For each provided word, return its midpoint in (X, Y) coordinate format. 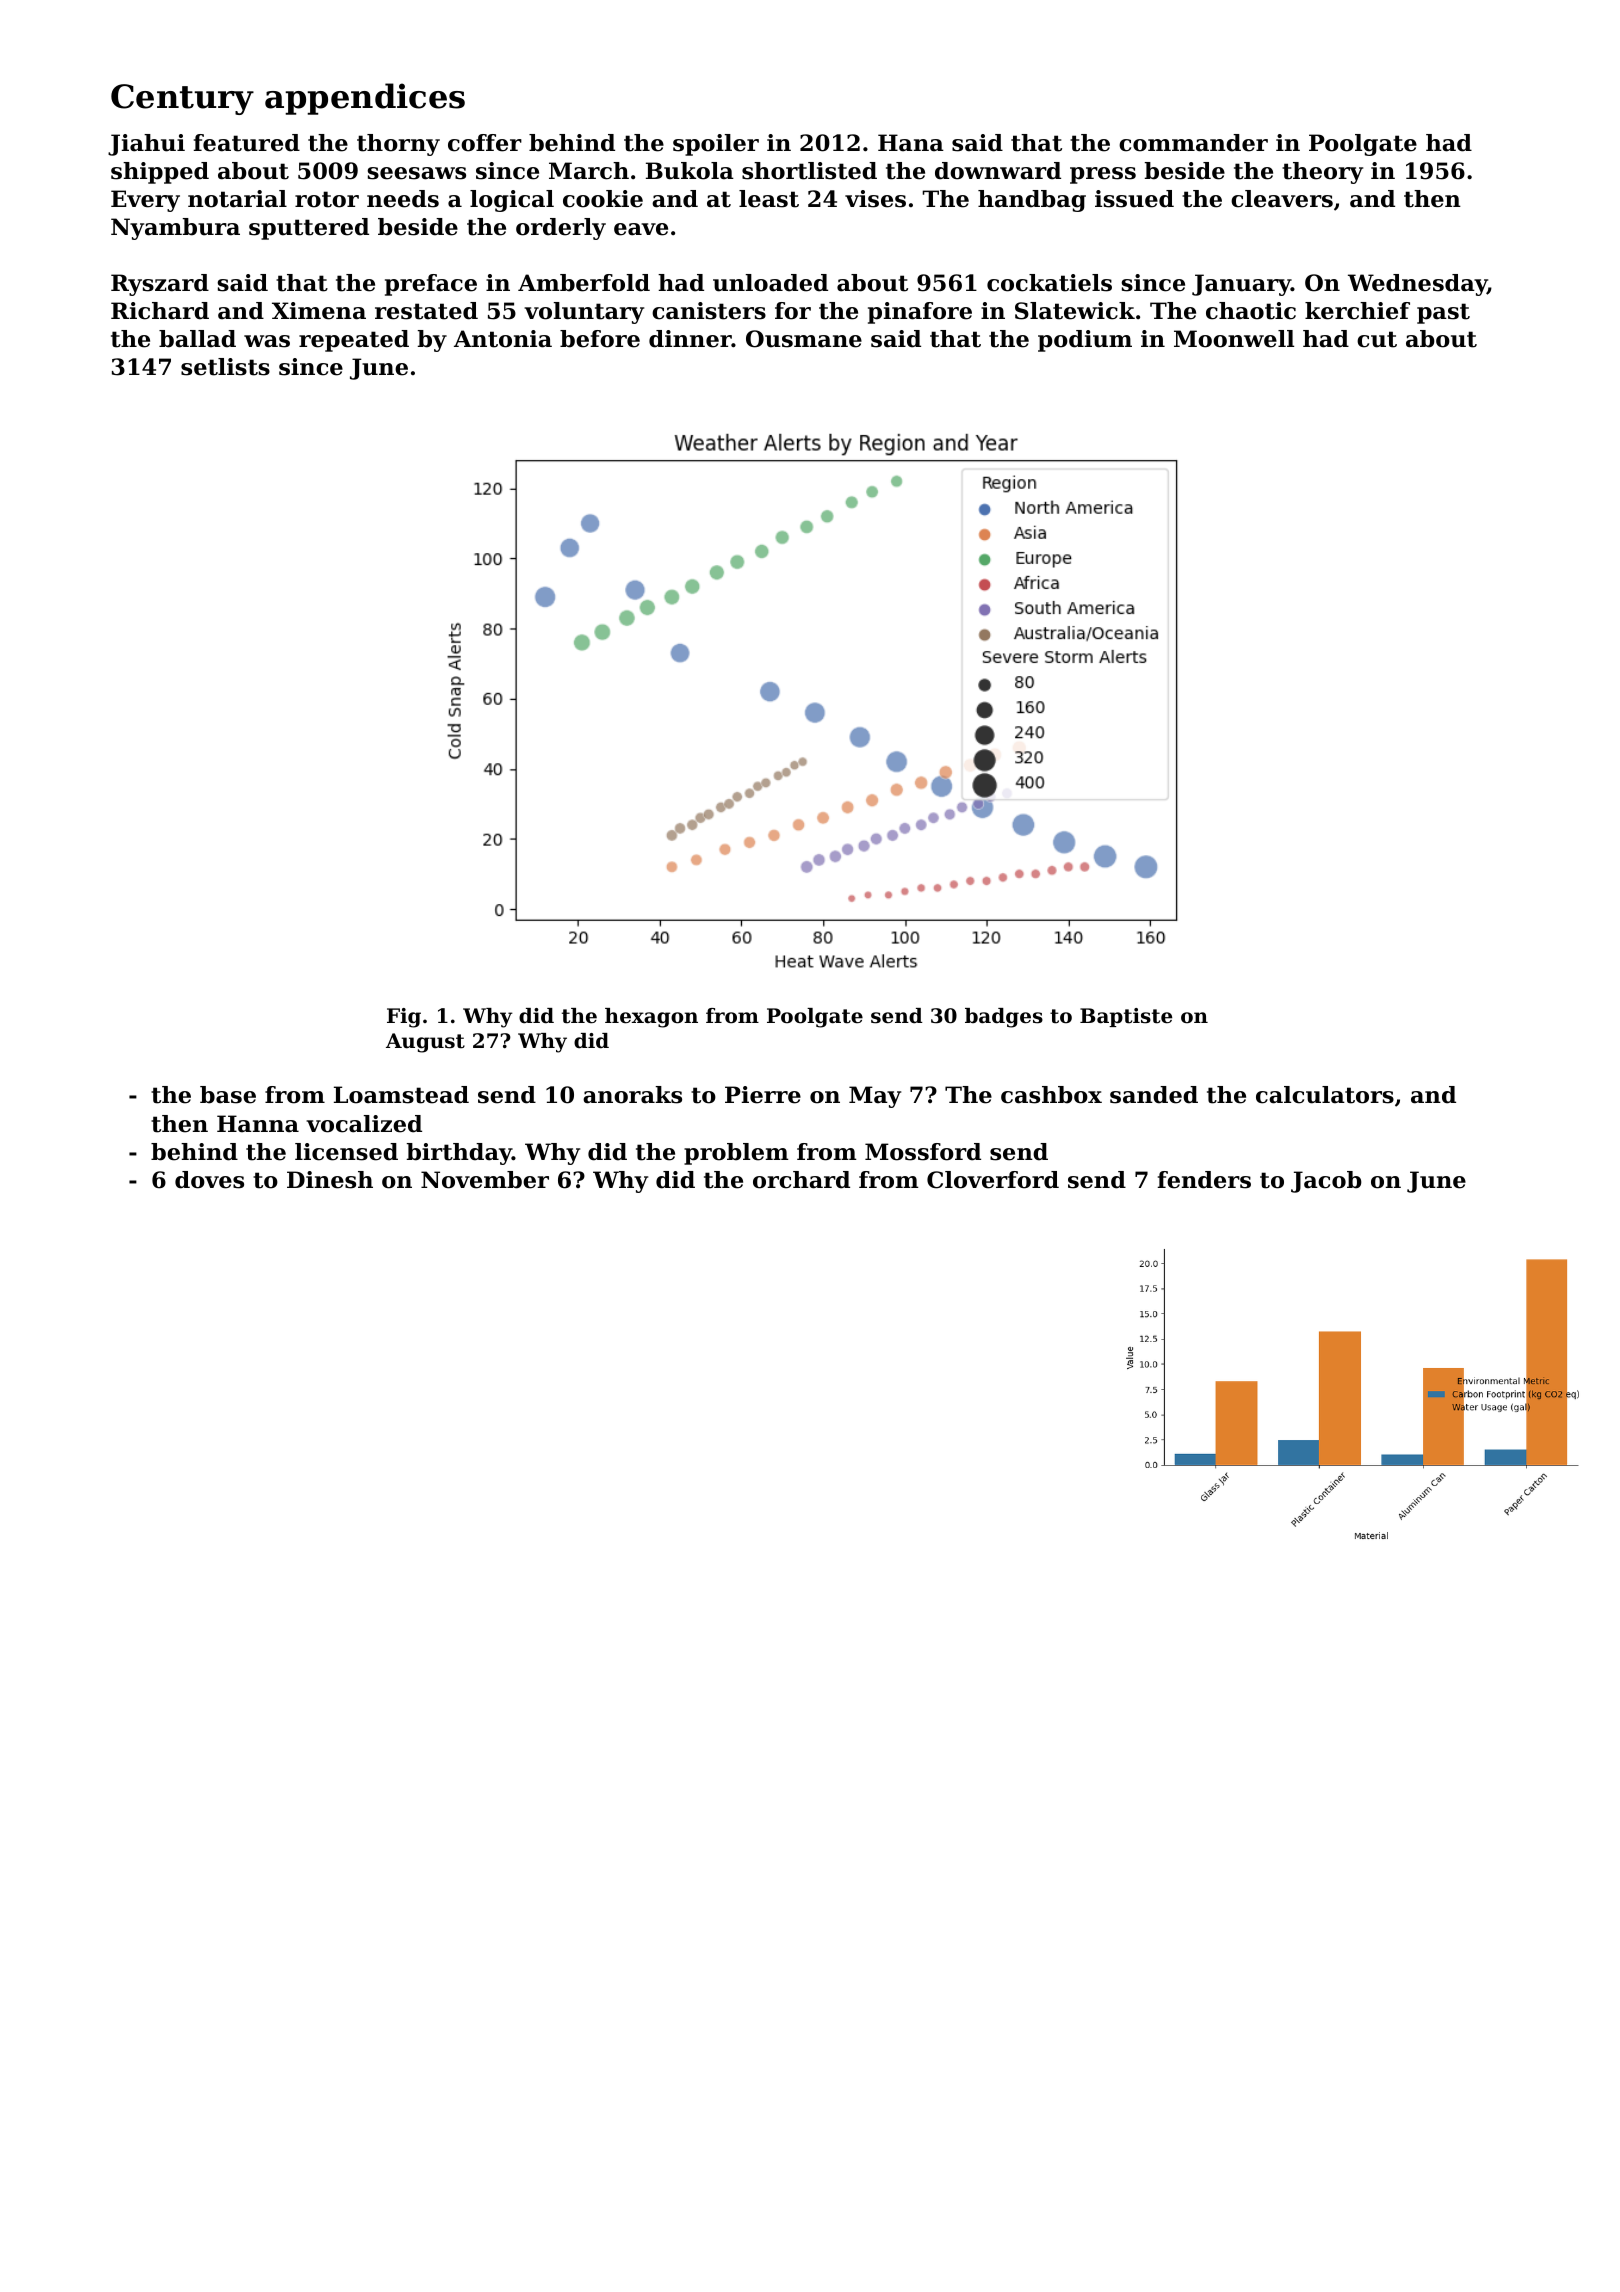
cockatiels (1049, 283)
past (1443, 313)
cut (1377, 339)
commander (1193, 143)
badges (1004, 1018)
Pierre (763, 1095)
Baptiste (1126, 1017)
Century (182, 99)
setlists (225, 367)
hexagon (651, 1018)
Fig (404, 1018)
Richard (160, 311)
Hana (911, 143)
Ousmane (804, 339)
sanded (1154, 1095)
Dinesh (330, 1180)
